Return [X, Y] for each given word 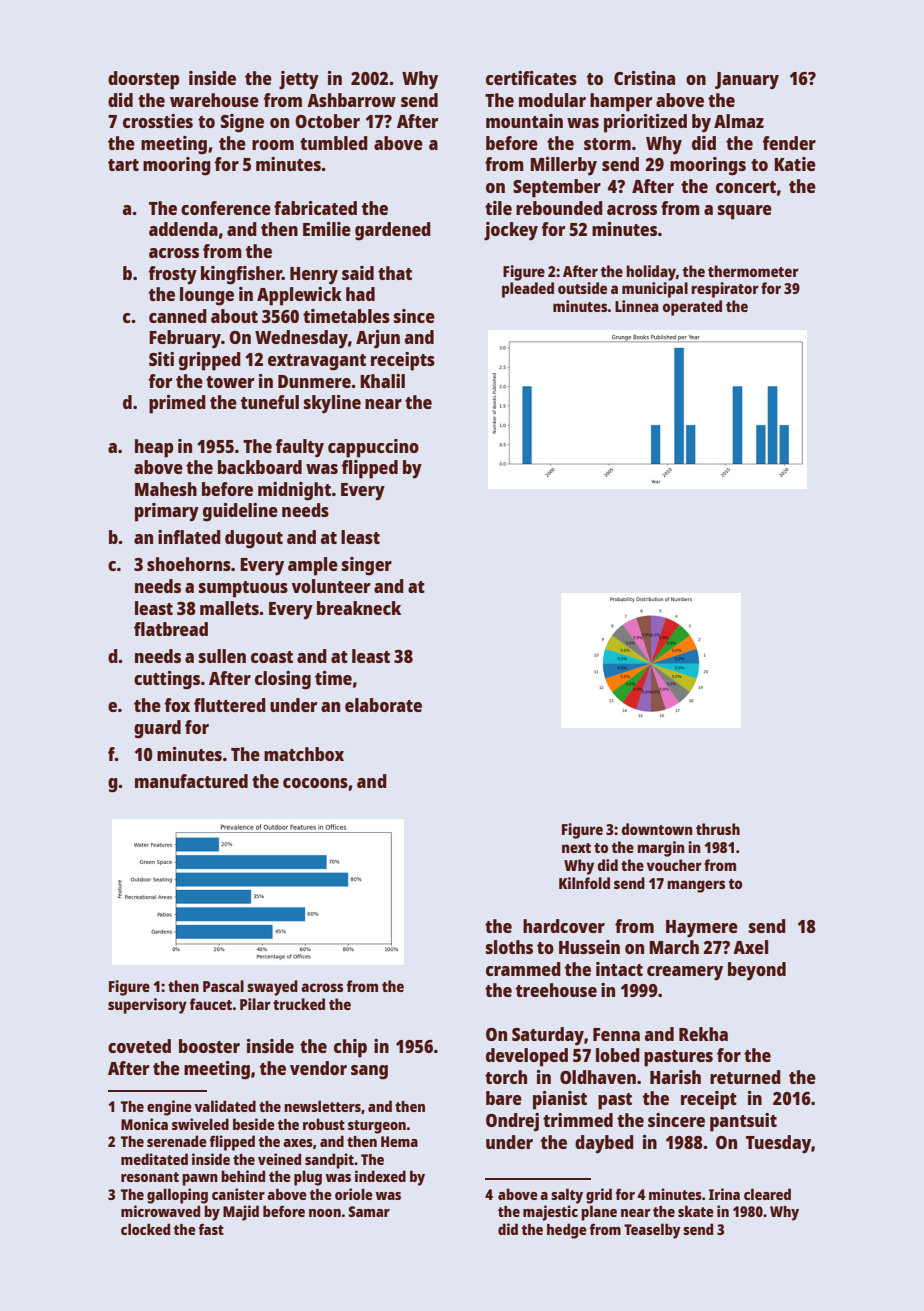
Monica [144, 1124]
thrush [718, 829]
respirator [725, 290]
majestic [550, 1213]
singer [367, 566]
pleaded [528, 290]
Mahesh [166, 489]
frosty [173, 275]
